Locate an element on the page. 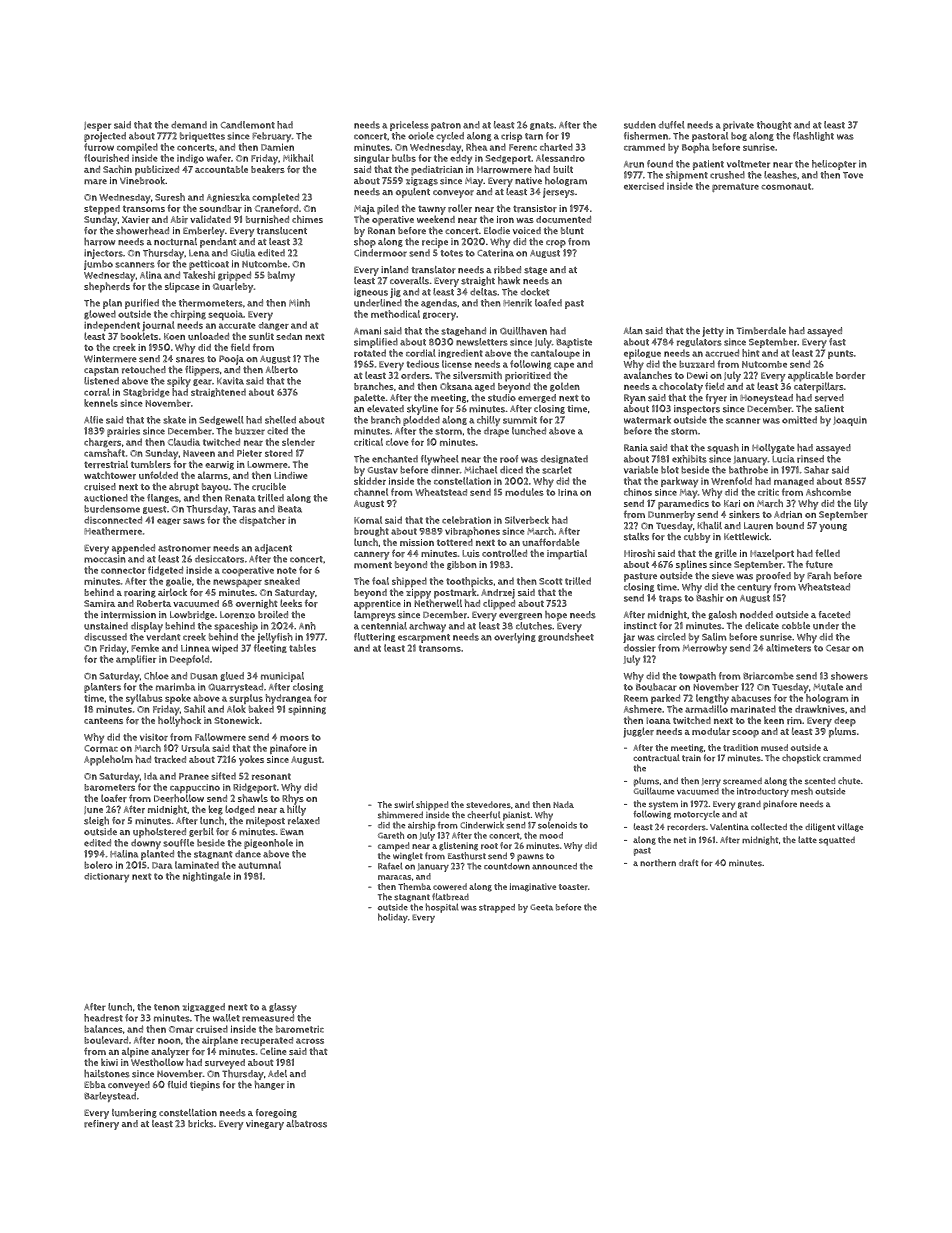 Image resolution: width=952 pixels, height=1233 pixels. apprentice is located at coordinates (377, 605).
